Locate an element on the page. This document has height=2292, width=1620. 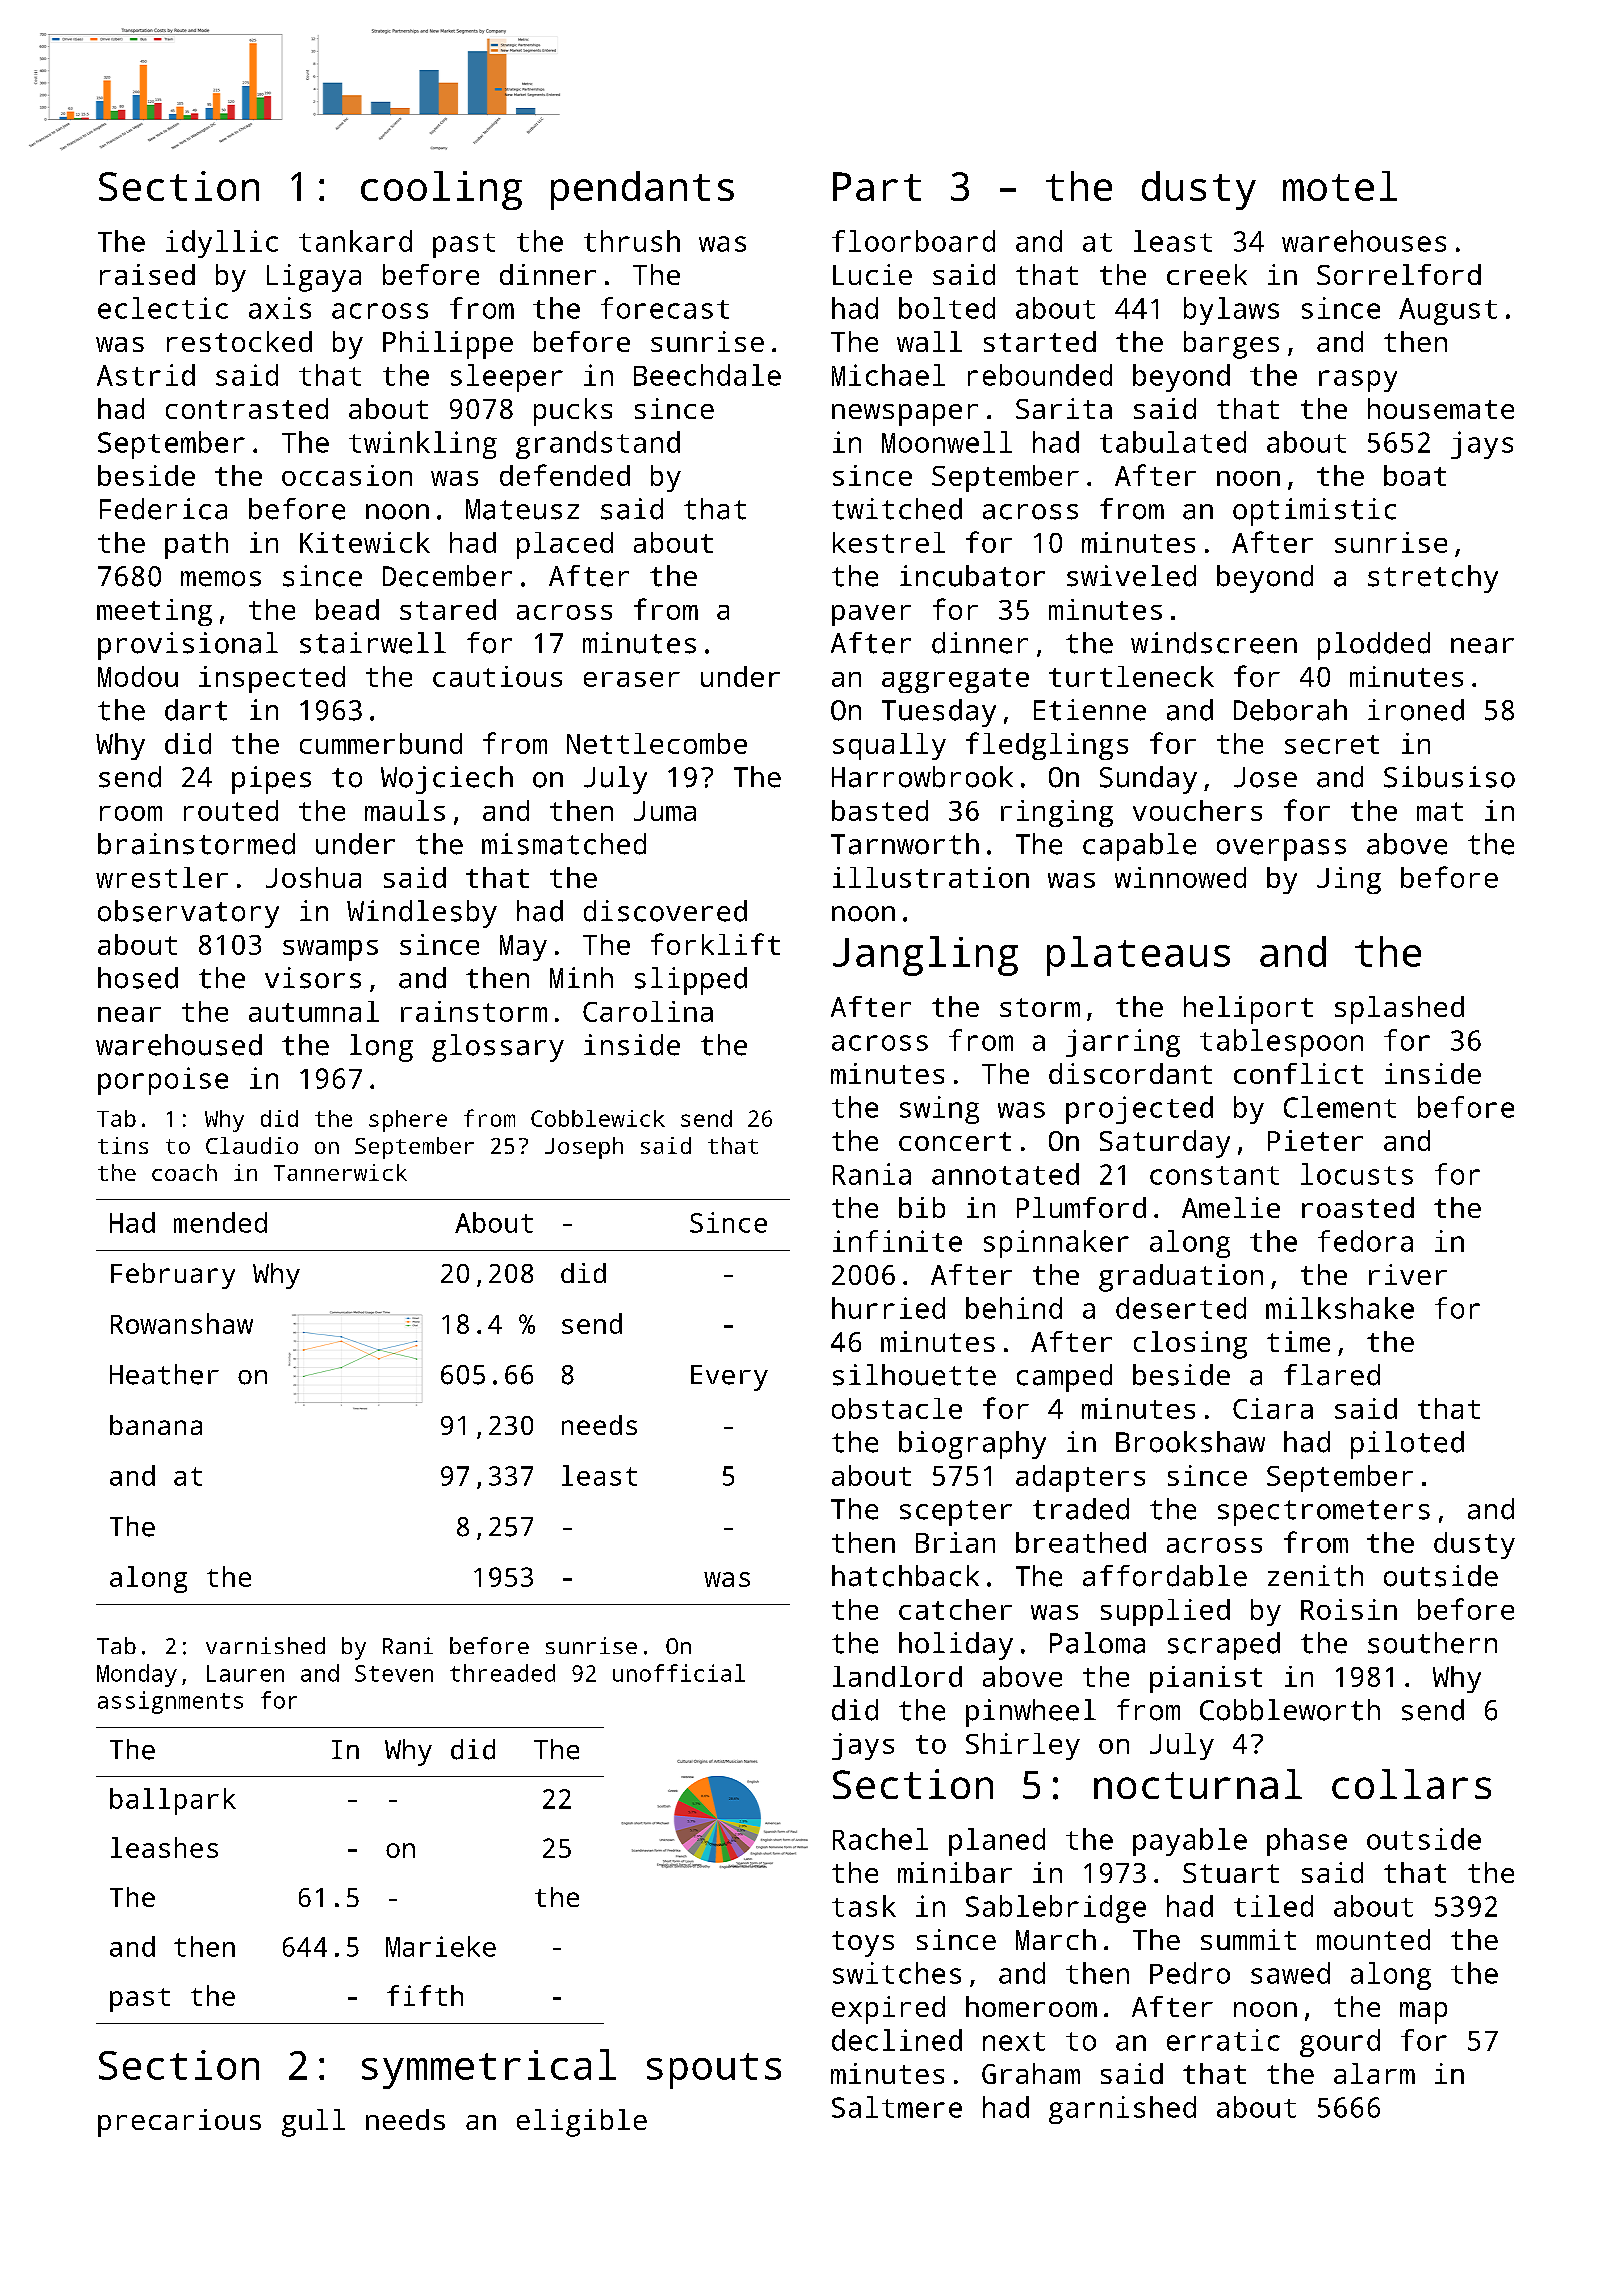
Beechdale is located at coordinates (707, 375).
